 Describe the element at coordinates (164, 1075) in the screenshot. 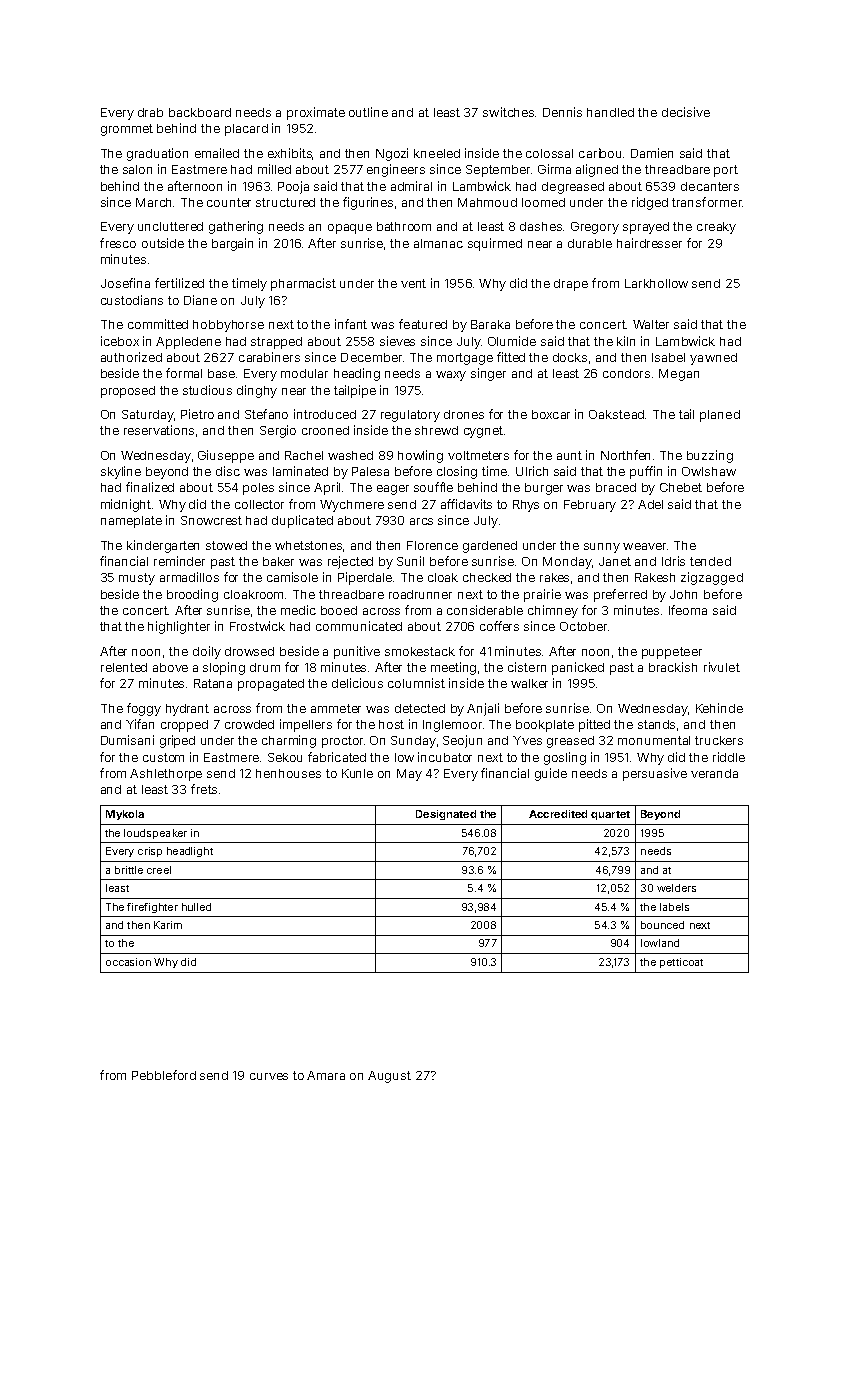

I see `Pebbleford` at that location.
